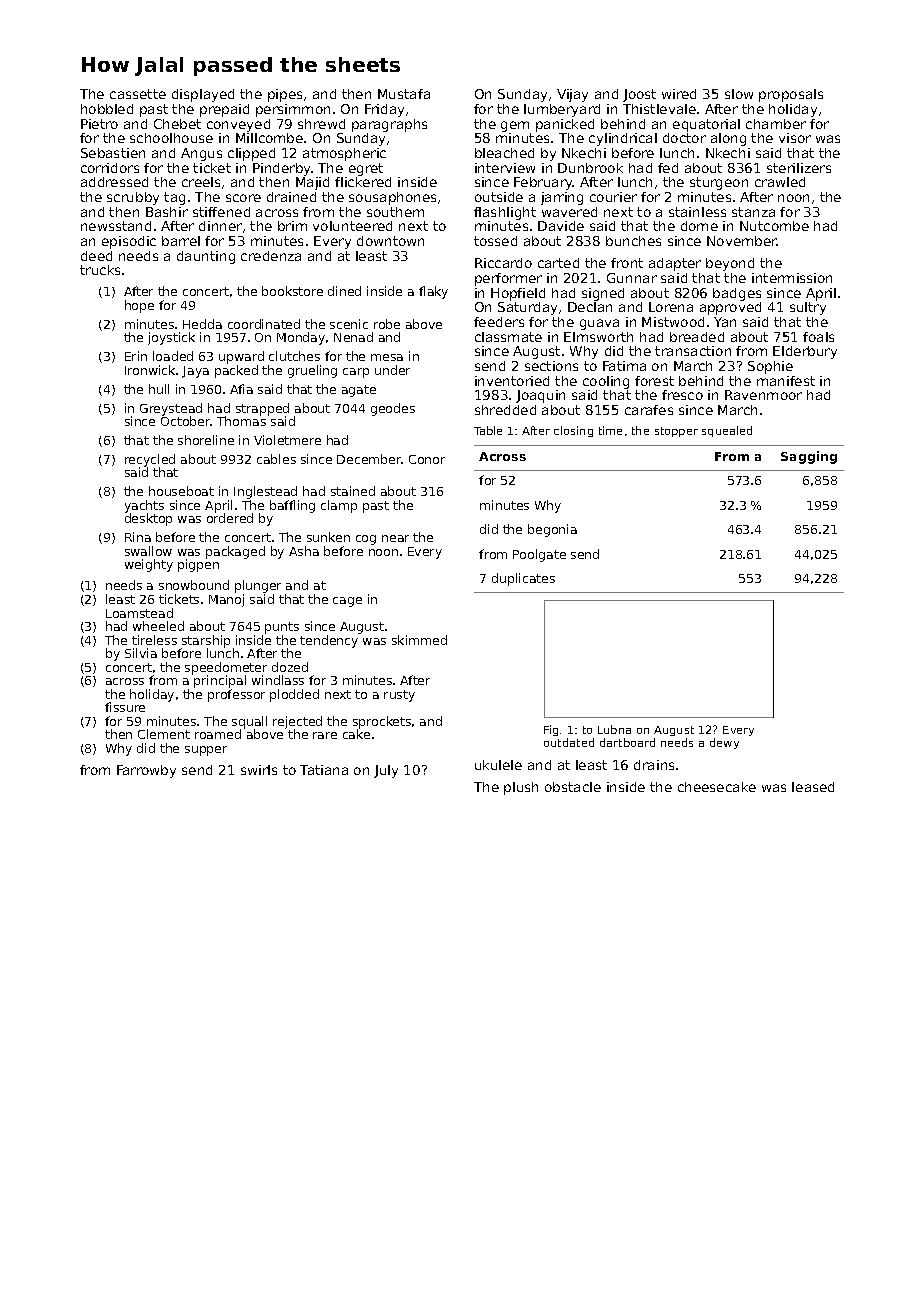 This screenshot has width=924, height=1308. I want to click on Sagging, so click(809, 457).
